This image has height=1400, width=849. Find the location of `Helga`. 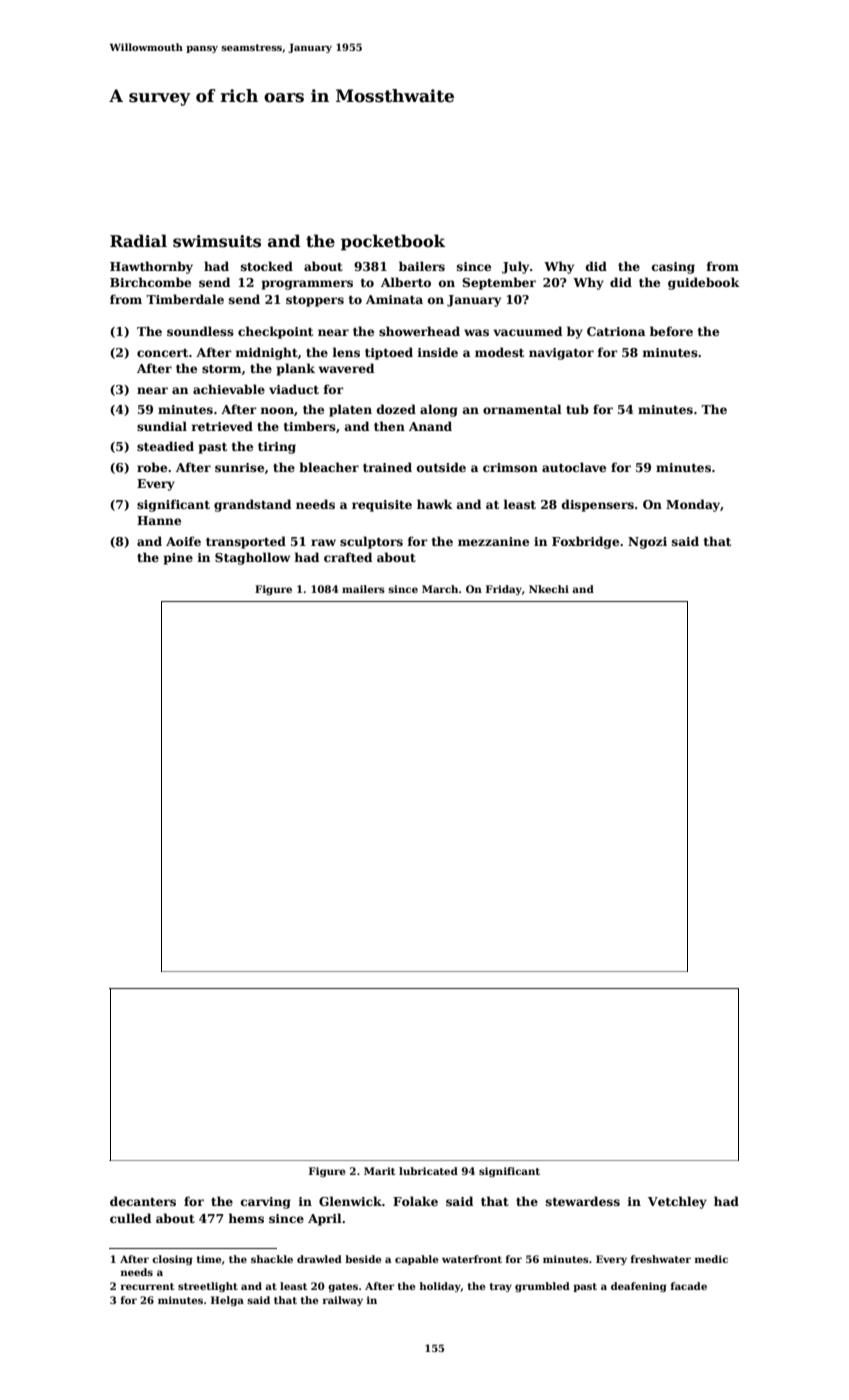

Helga is located at coordinates (227, 1301).
